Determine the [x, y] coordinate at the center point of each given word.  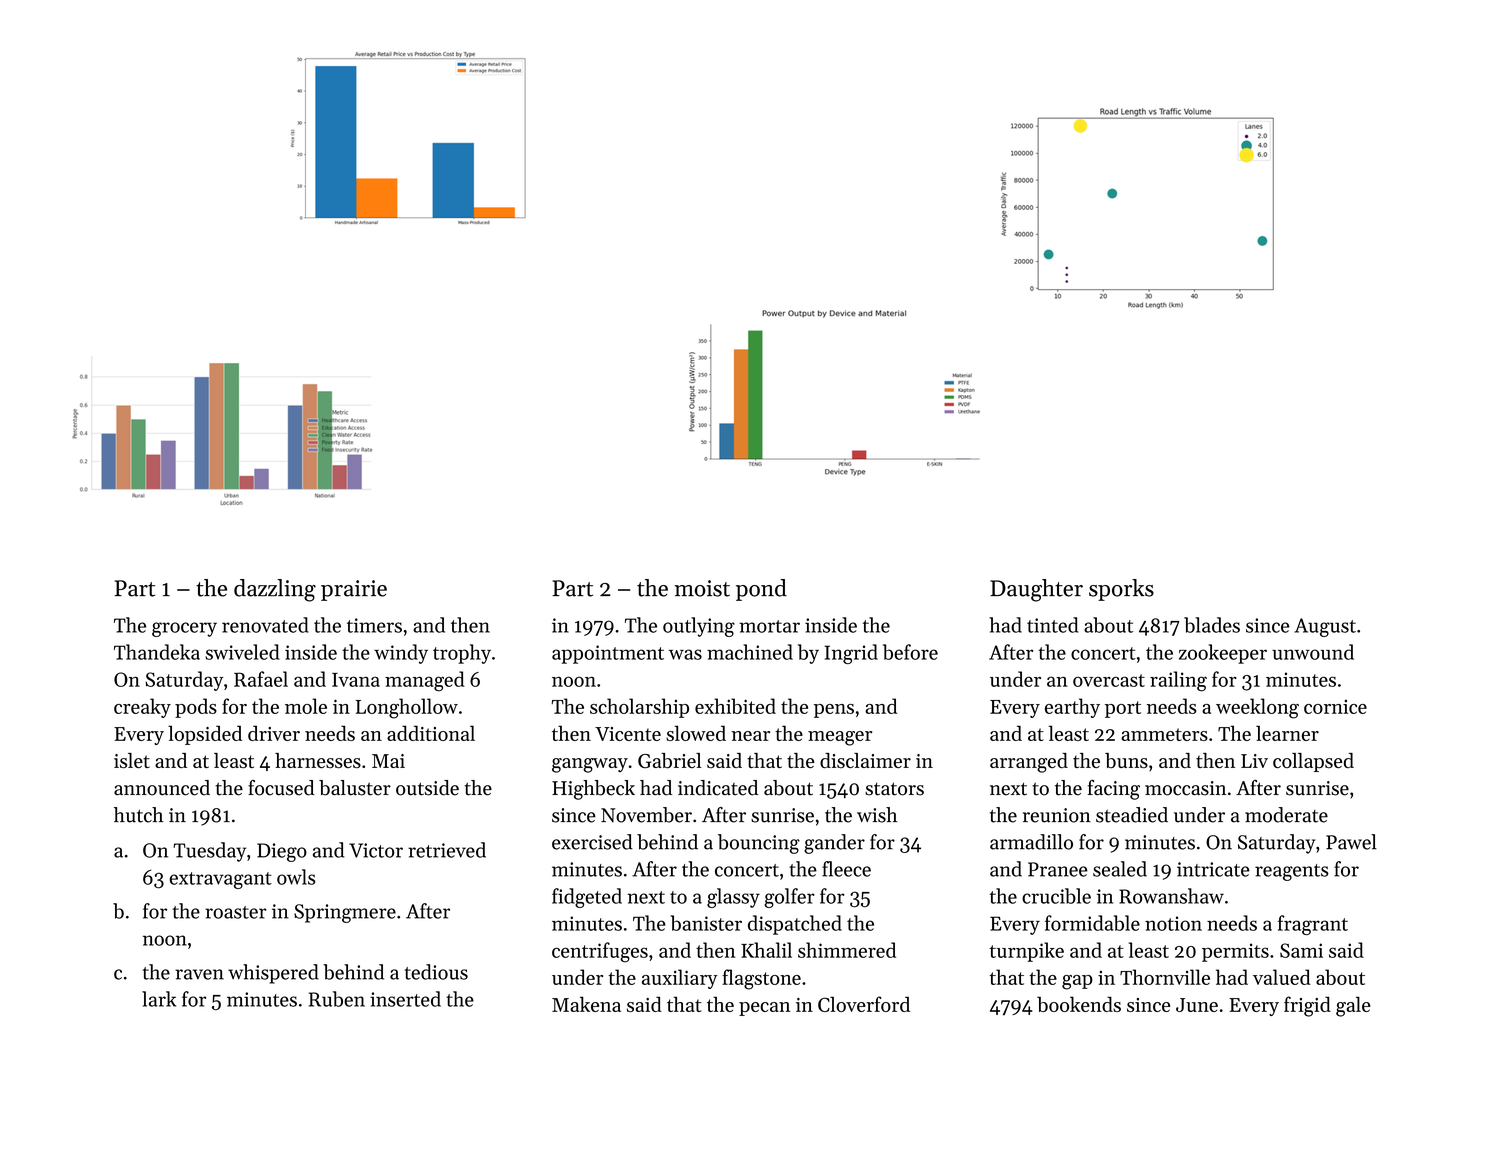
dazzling [275, 590]
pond [761, 590]
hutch [138, 815]
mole [306, 706]
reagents [1292, 872]
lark [159, 999]
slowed [696, 733]
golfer [789, 898]
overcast [1109, 680]
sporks [1121, 590]
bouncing [759, 844]
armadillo [1031, 842]
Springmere [345, 913]
